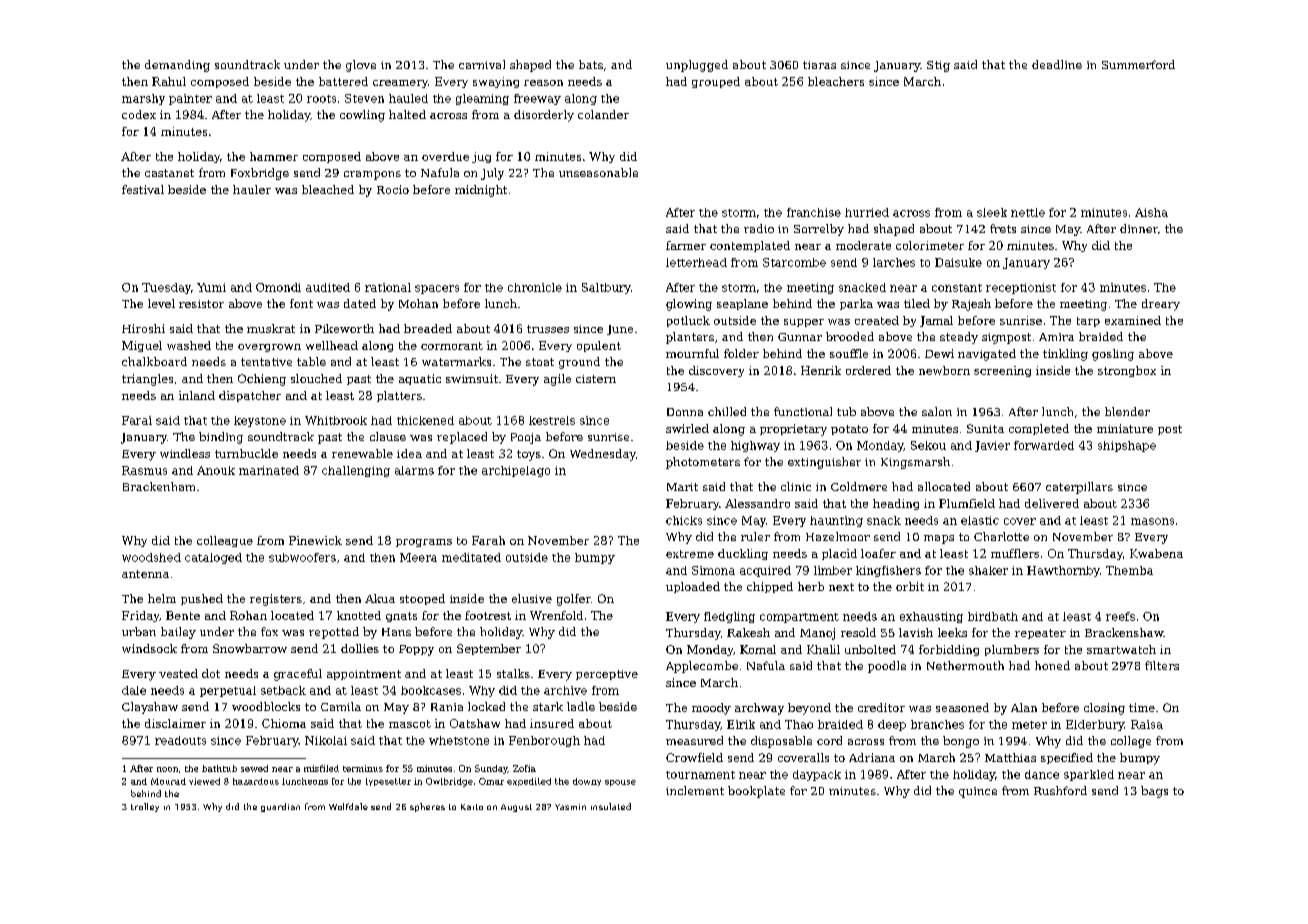 The width and height of the page is (1308, 924). I want to click on glove, so click(361, 66).
